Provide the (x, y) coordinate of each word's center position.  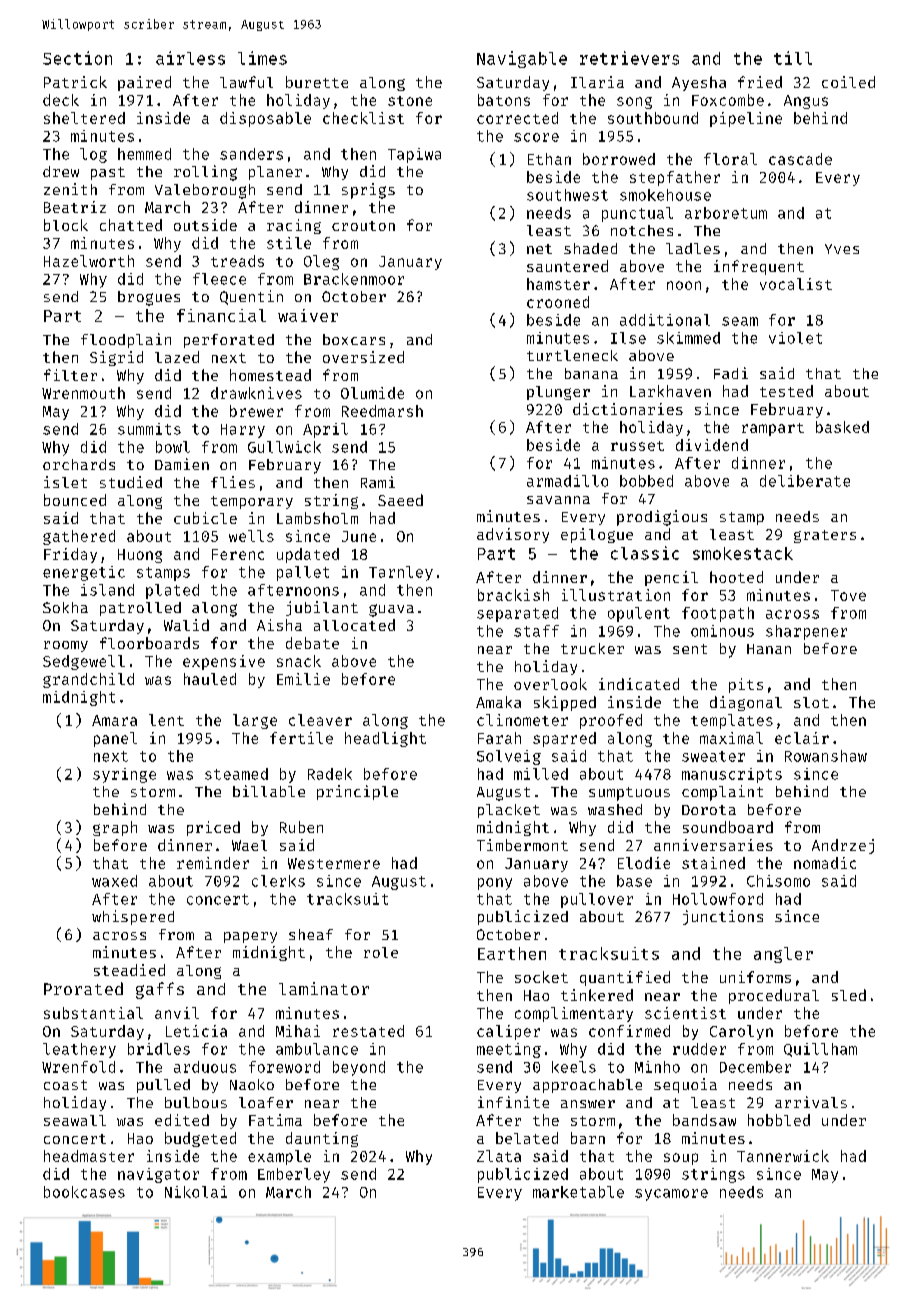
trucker (592, 648)
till (793, 58)
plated (172, 591)
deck (61, 100)
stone (410, 101)
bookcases (84, 1192)
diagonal (746, 703)
